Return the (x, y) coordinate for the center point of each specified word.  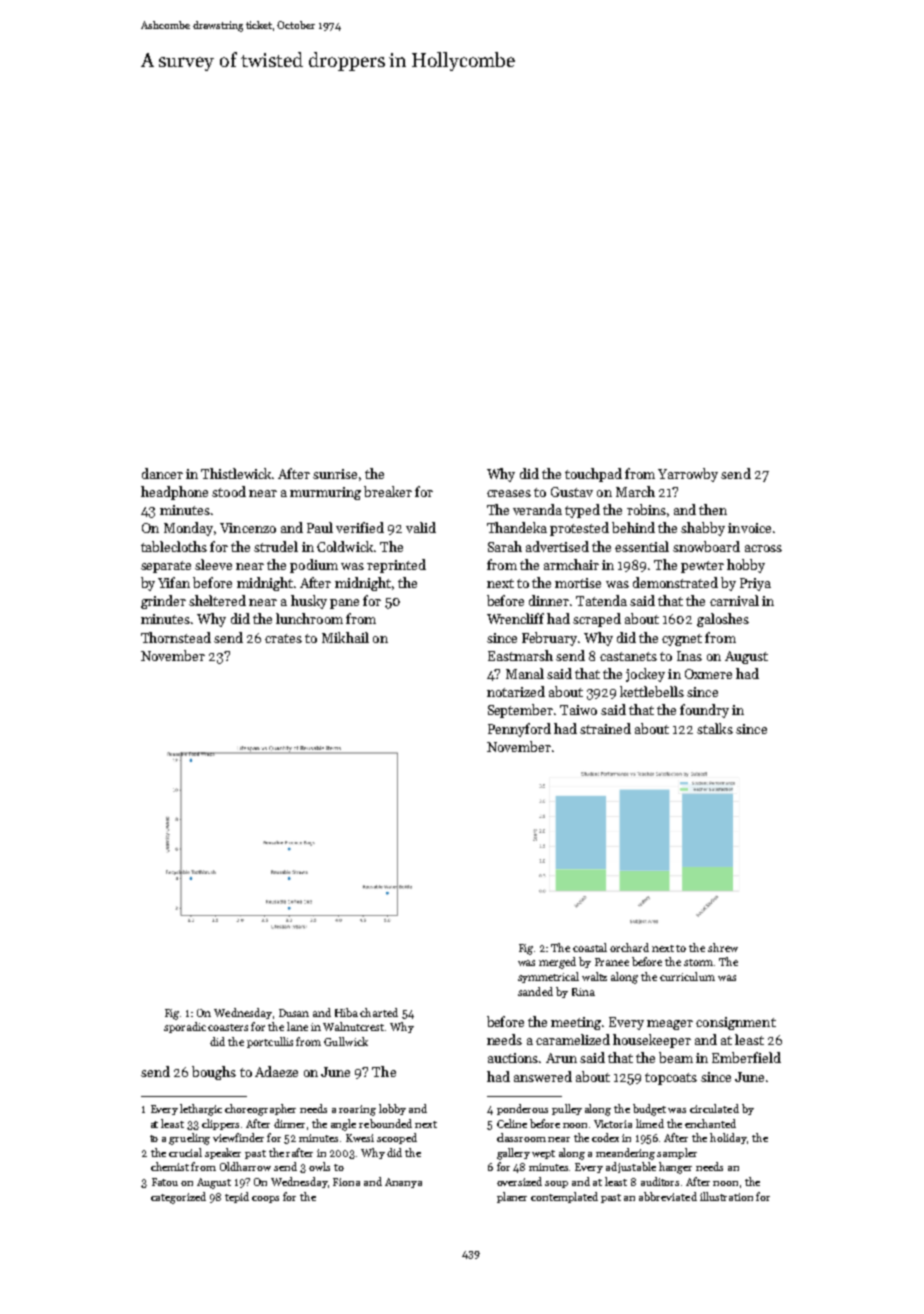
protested (579, 529)
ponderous (522, 1109)
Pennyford (519, 730)
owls (319, 1166)
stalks (715, 728)
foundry (704, 711)
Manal (525, 673)
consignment (736, 1023)
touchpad (593, 475)
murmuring (325, 493)
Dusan (294, 1013)
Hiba (346, 1012)
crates (283, 638)
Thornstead (176, 637)
